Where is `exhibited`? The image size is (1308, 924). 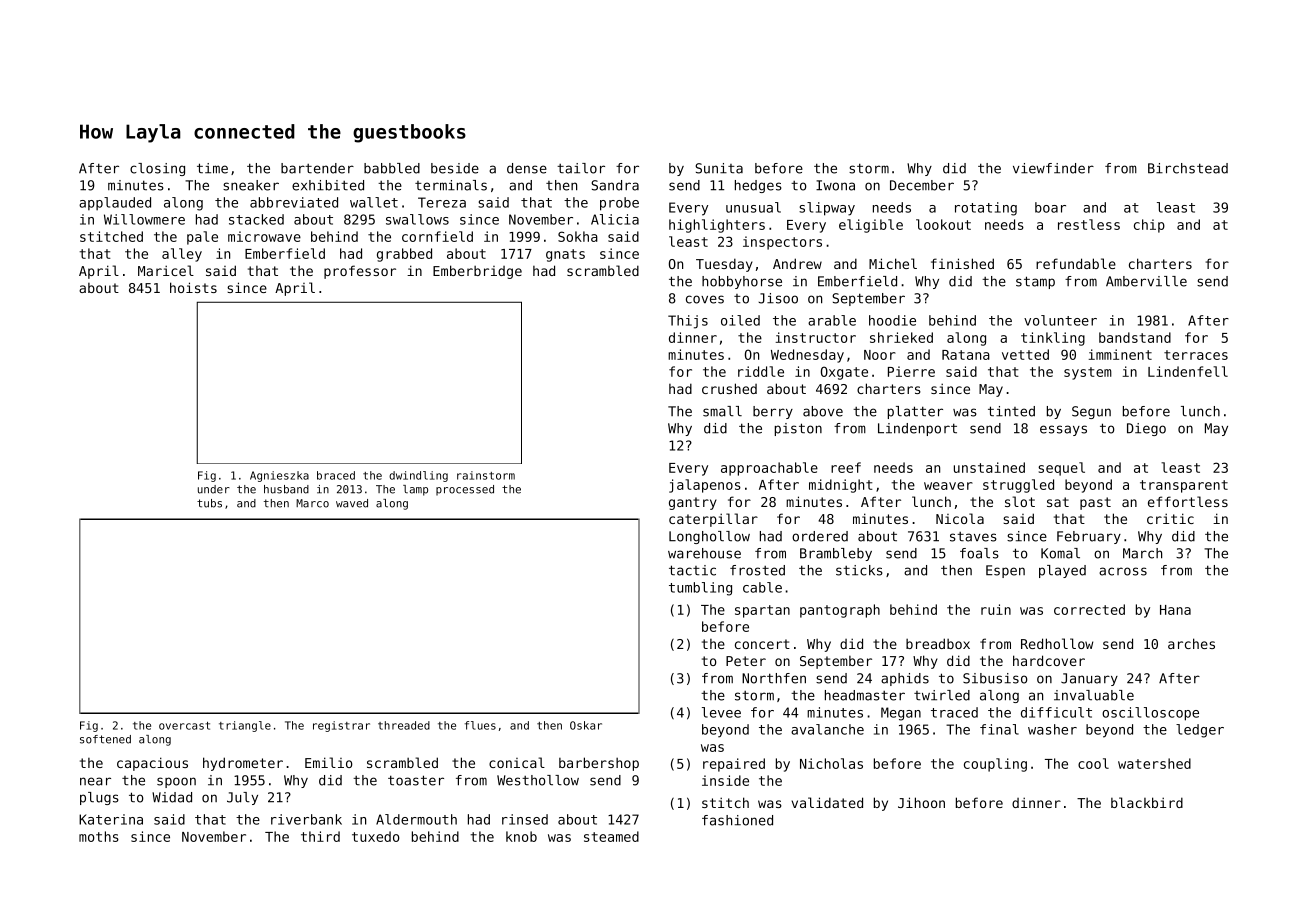 exhibited is located at coordinates (328, 185).
